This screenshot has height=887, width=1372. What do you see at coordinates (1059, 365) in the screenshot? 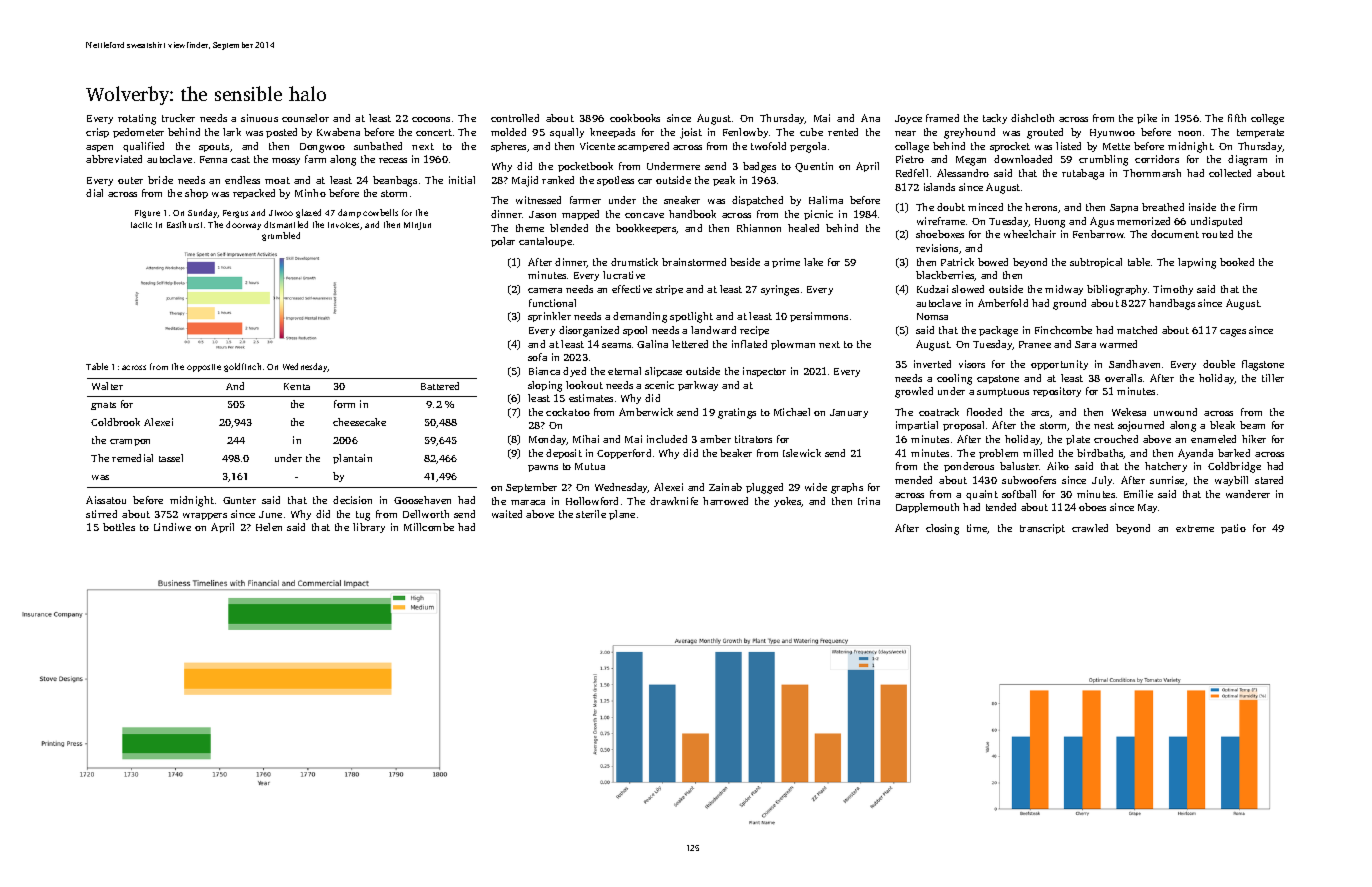
I see `opportunity` at bounding box center [1059, 365].
